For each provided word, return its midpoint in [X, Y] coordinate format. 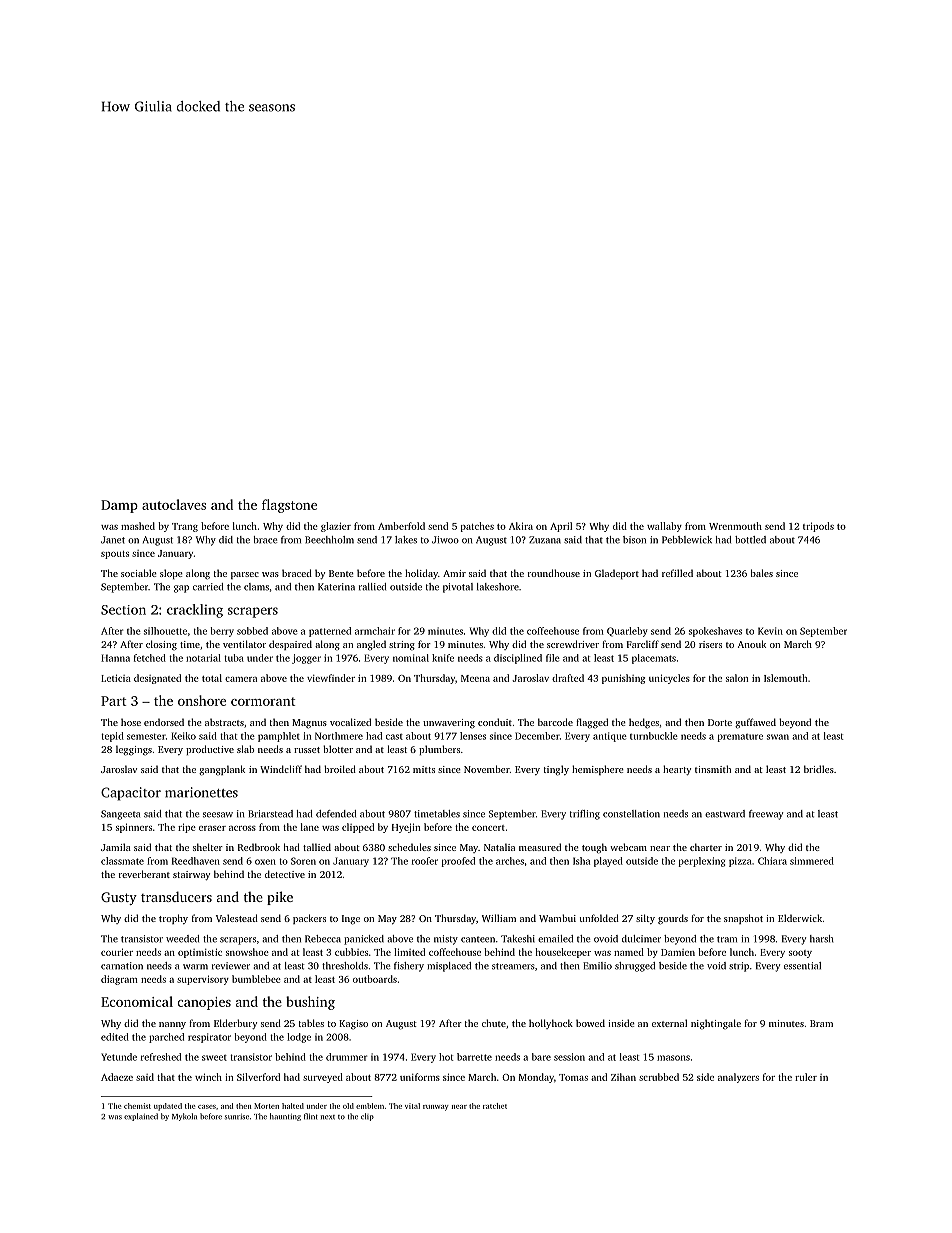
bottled [750, 540]
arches [510, 861]
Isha [581, 861]
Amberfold [401, 526]
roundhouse [554, 573]
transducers [176, 896]
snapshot [743, 919]
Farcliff [643, 644]
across [242, 828]
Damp [119, 506]
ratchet [495, 1106]
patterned [330, 632]
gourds [673, 919]
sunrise [237, 1117]
